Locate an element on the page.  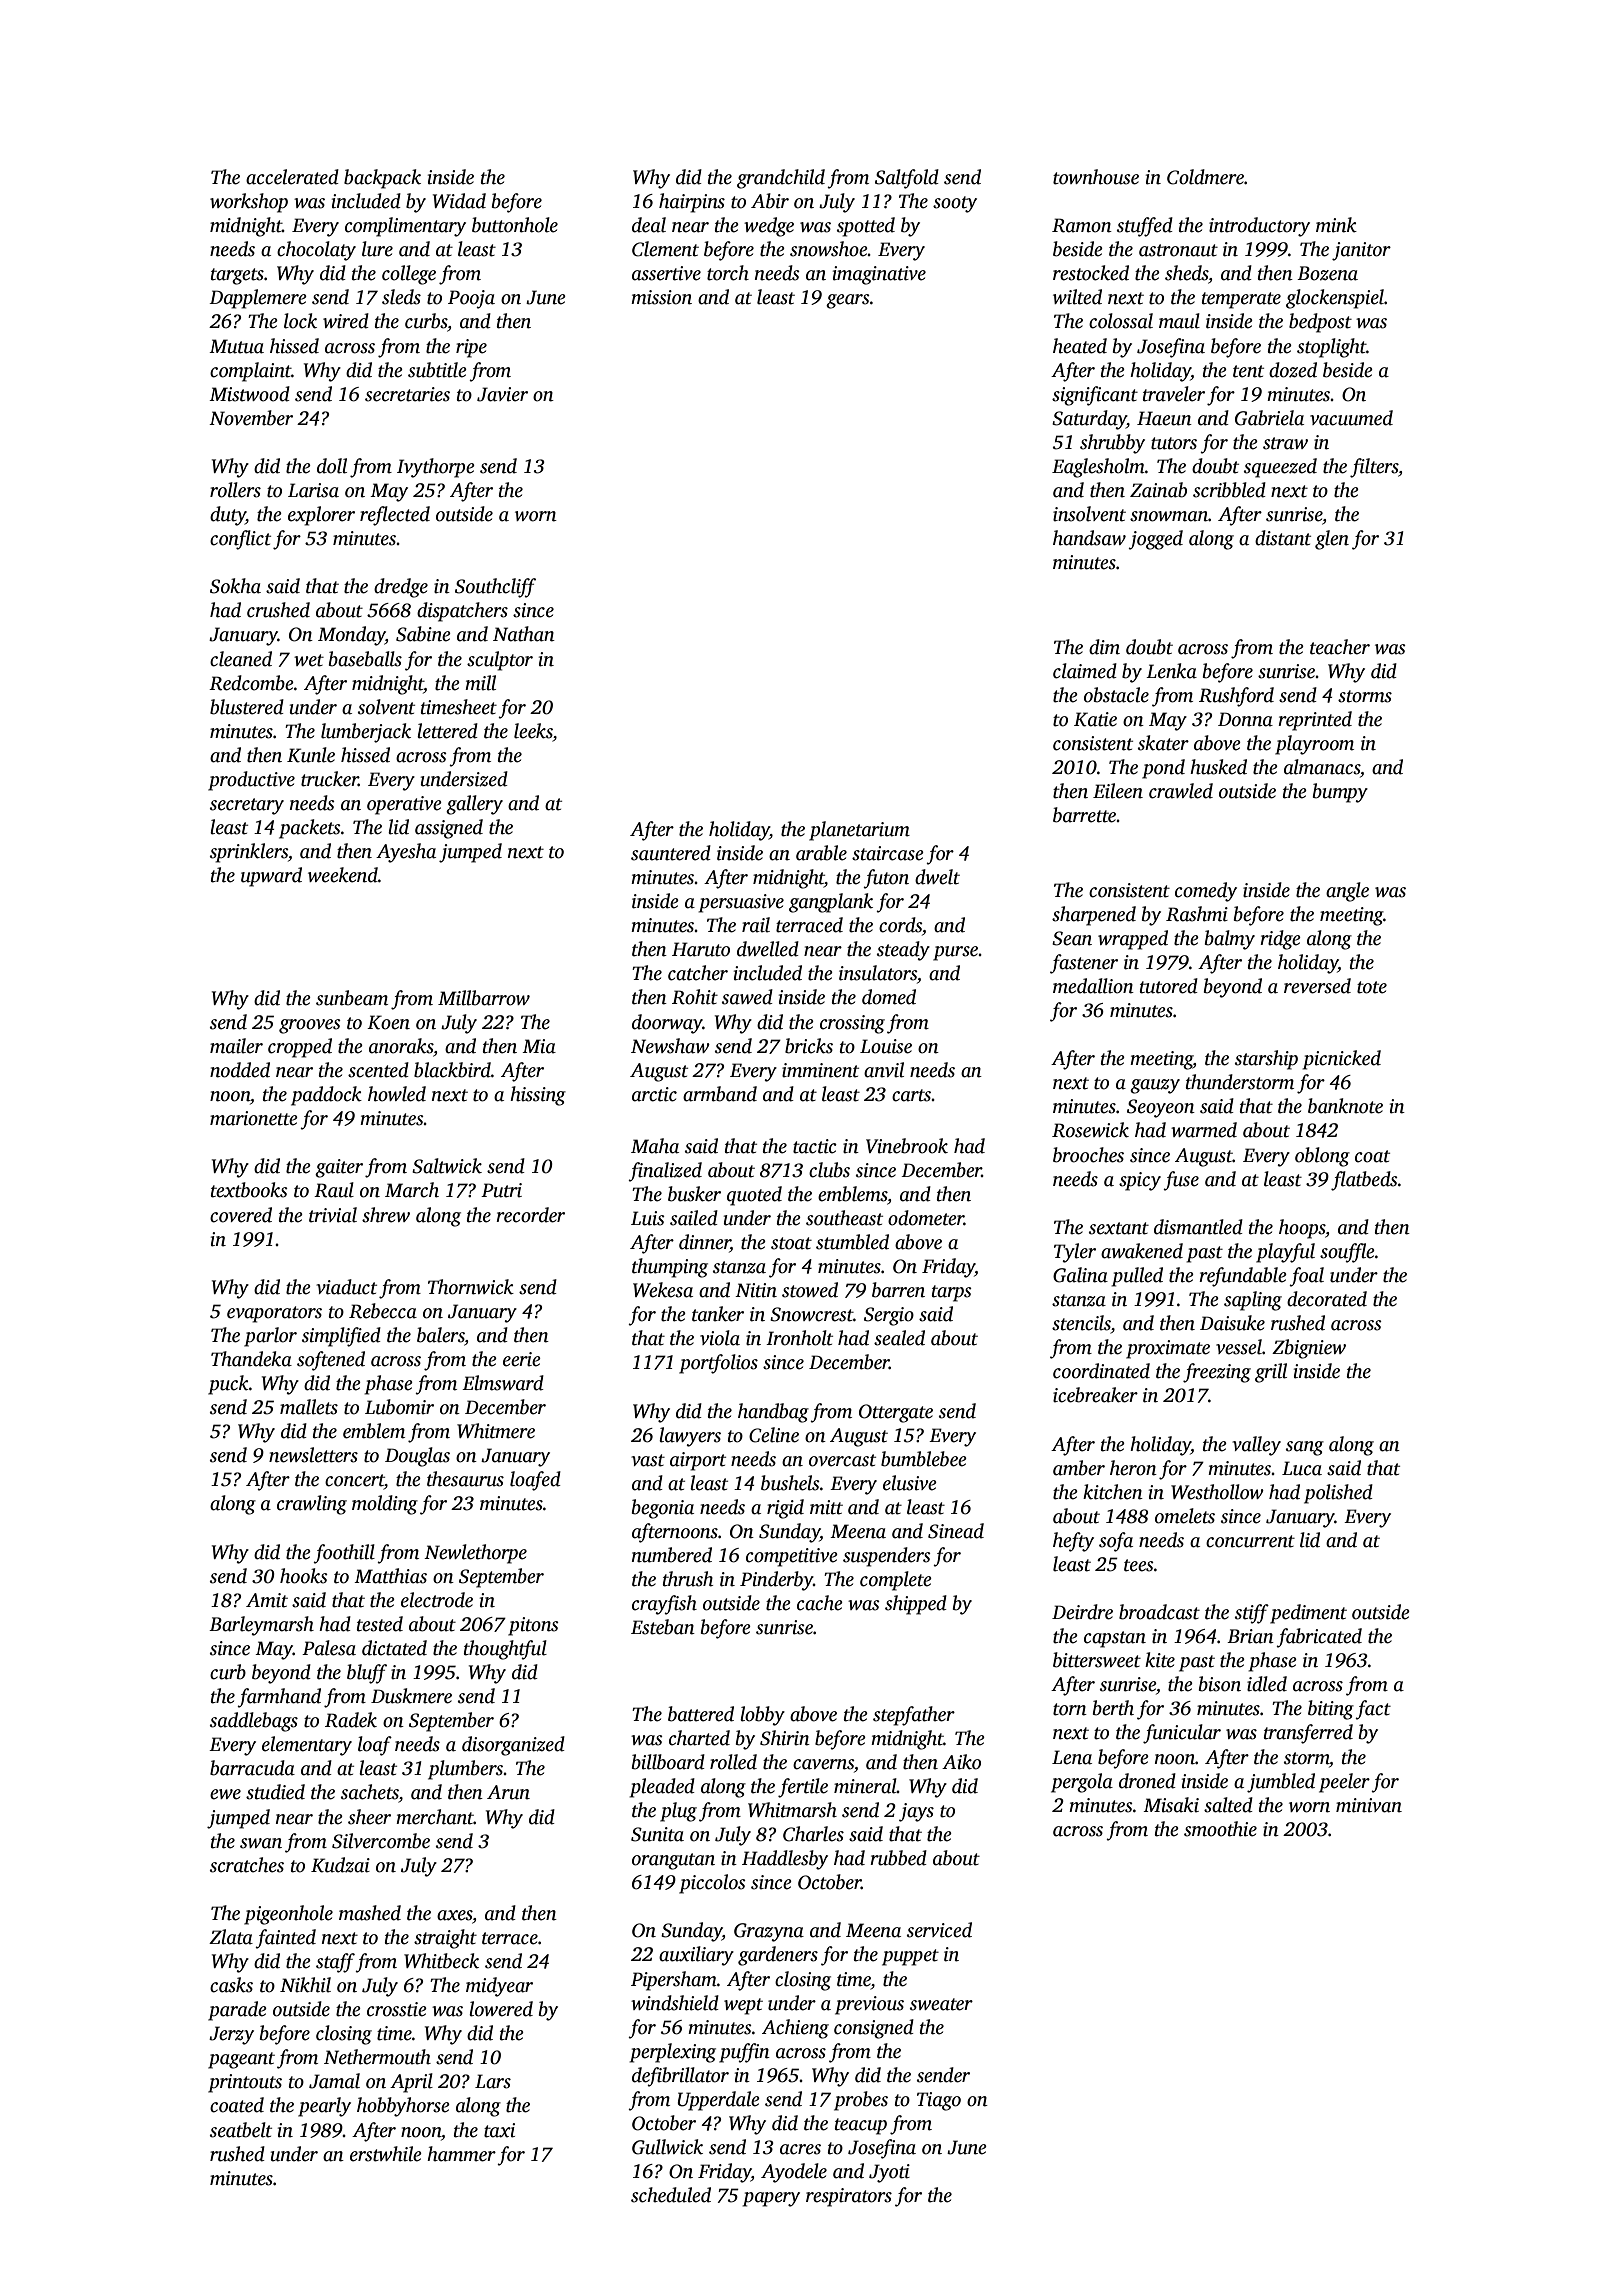
mailer is located at coordinates (236, 1046).
